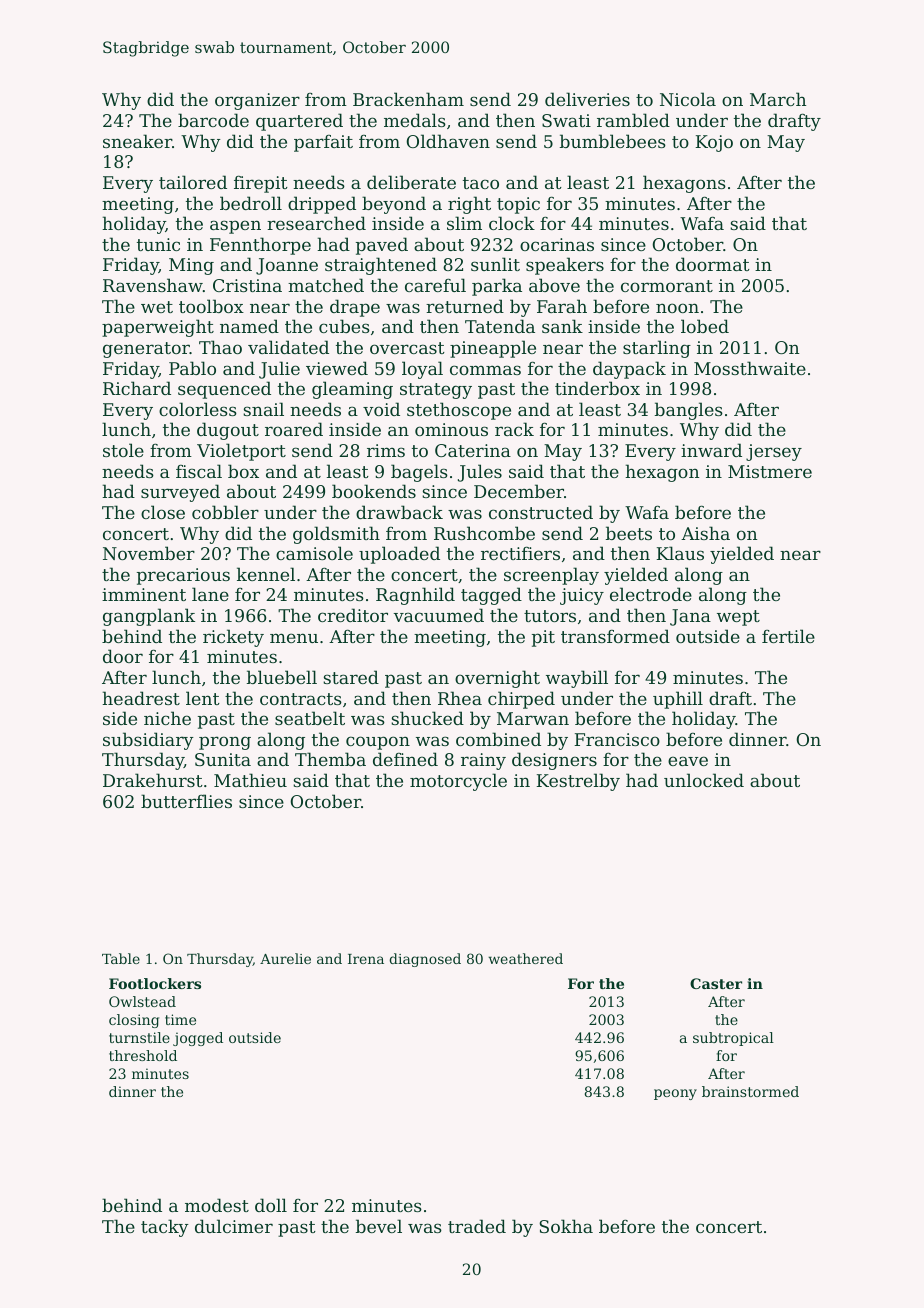 The height and width of the image is (1308, 924). What do you see at coordinates (250, 780) in the image?
I see `Mathieu` at bounding box center [250, 780].
